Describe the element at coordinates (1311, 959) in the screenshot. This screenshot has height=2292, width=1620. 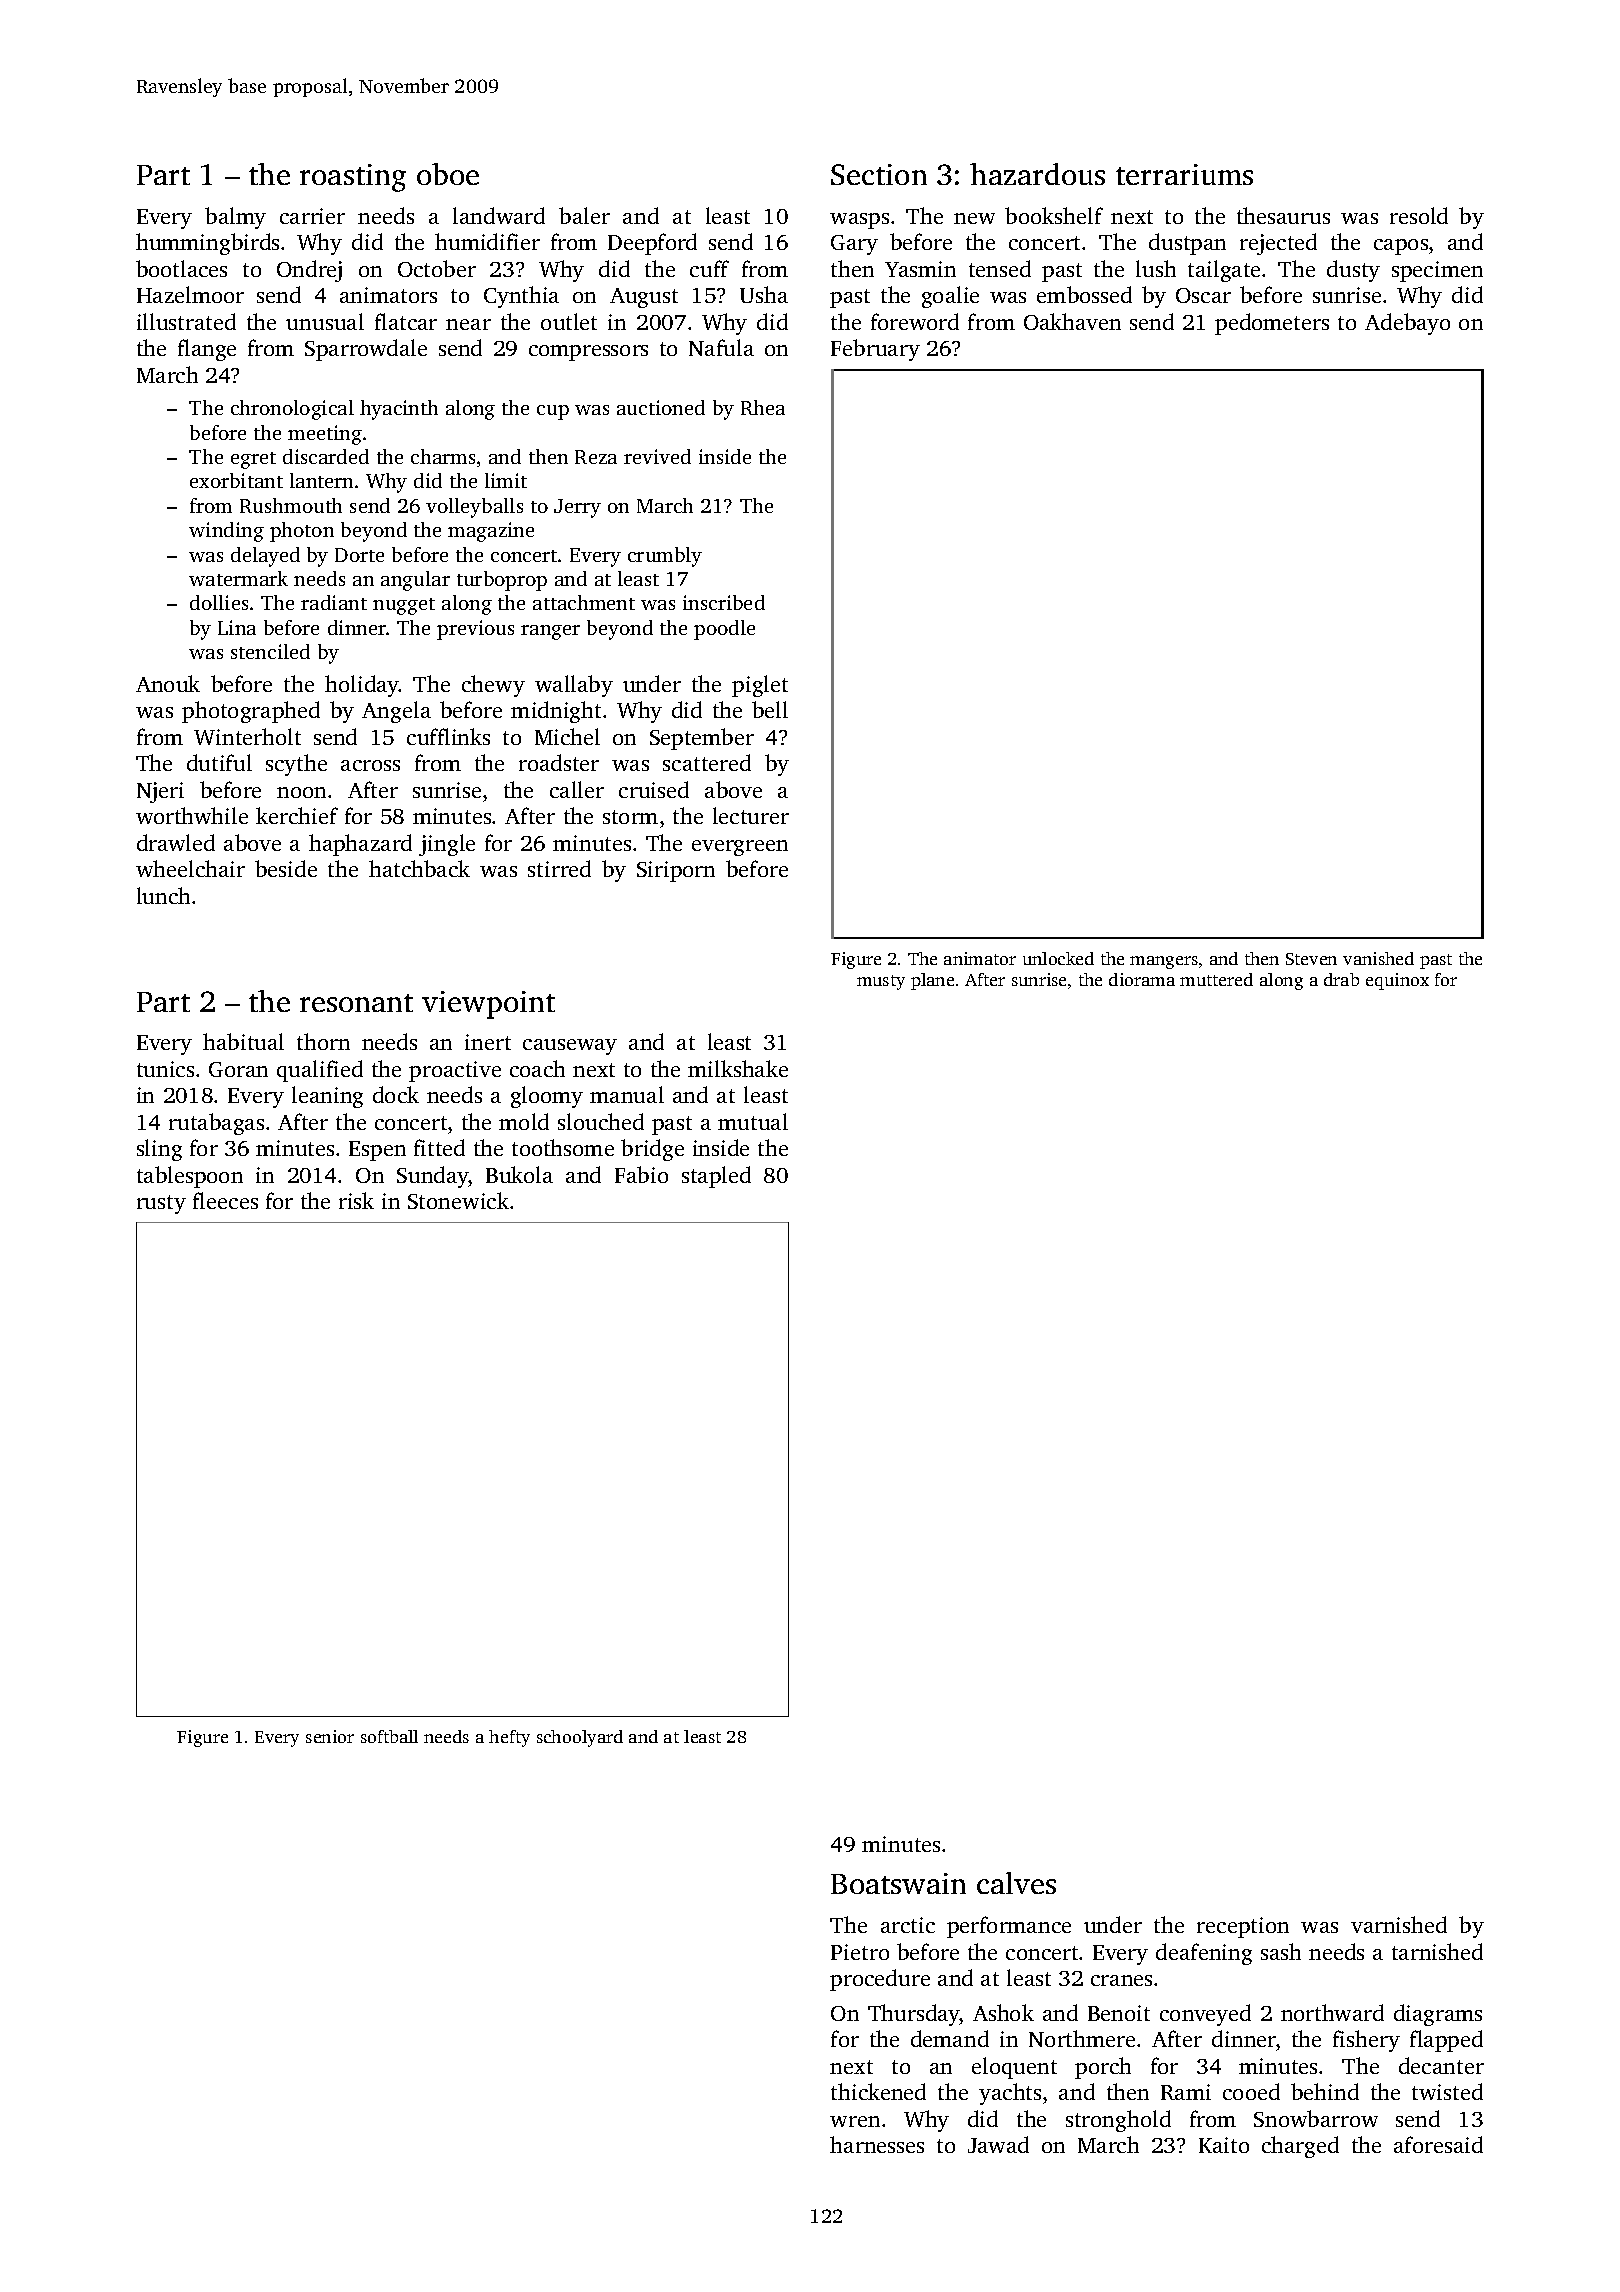
I see `Steven` at that location.
